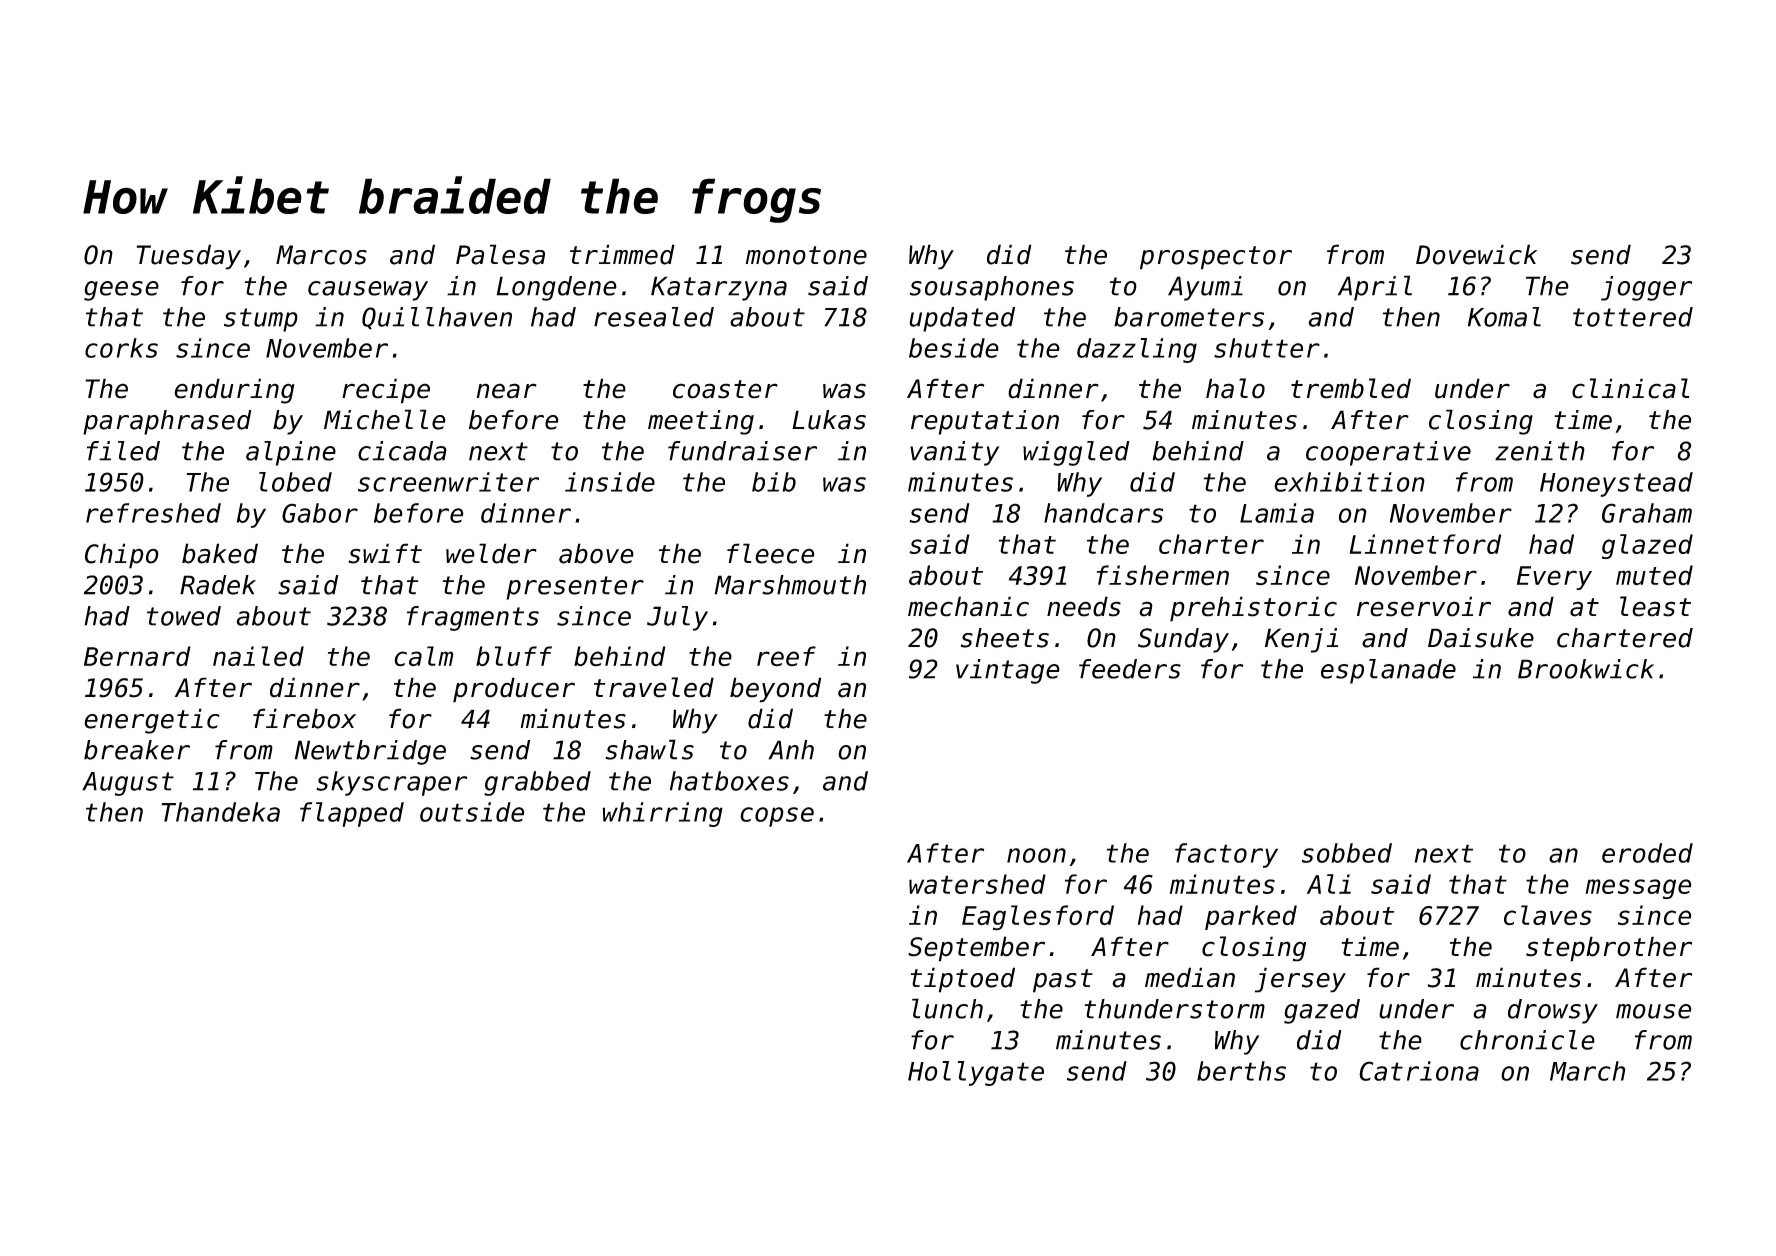 The height and width of the image is (1256, 1776). What do you see at coordinates (649, 749) in the image?
I see `shawls` at bounding box center [649, 749].
